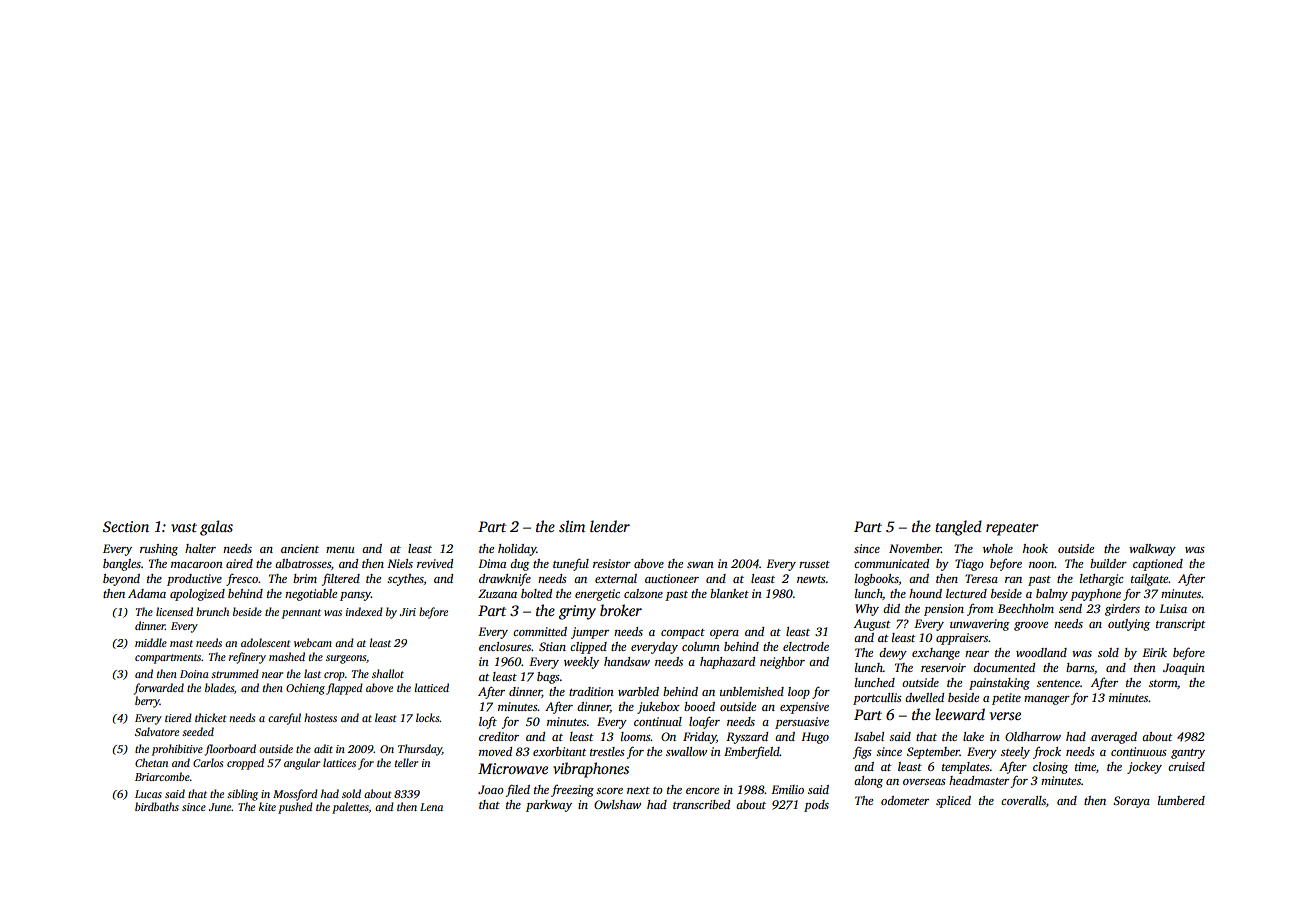  Describe the element at coordinates (581, 663) in the screenshot. I see `weekly` at that location.
